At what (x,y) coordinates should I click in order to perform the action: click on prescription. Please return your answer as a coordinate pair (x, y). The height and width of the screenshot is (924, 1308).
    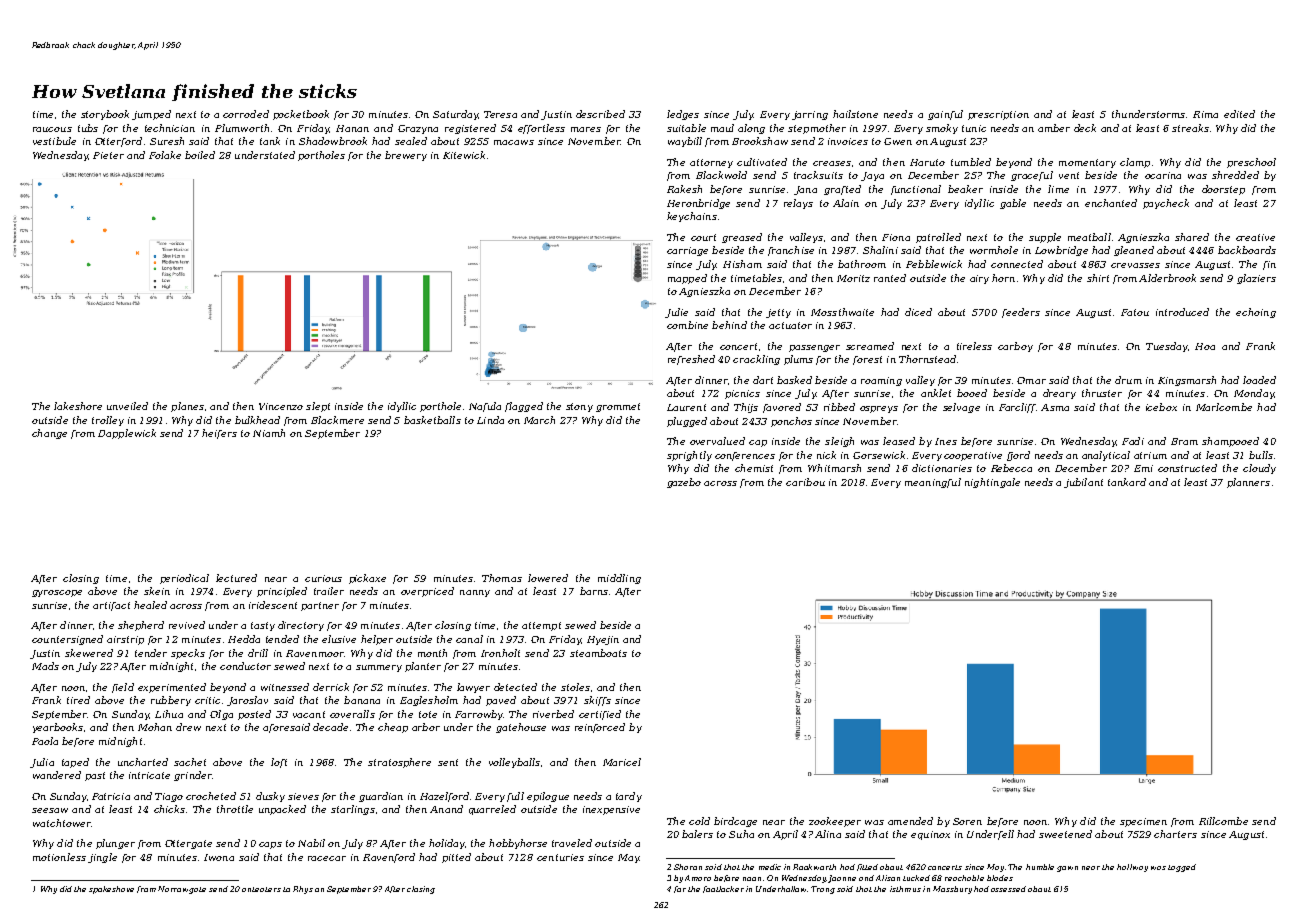
    Looking at the image, I should click on (998, 115).
